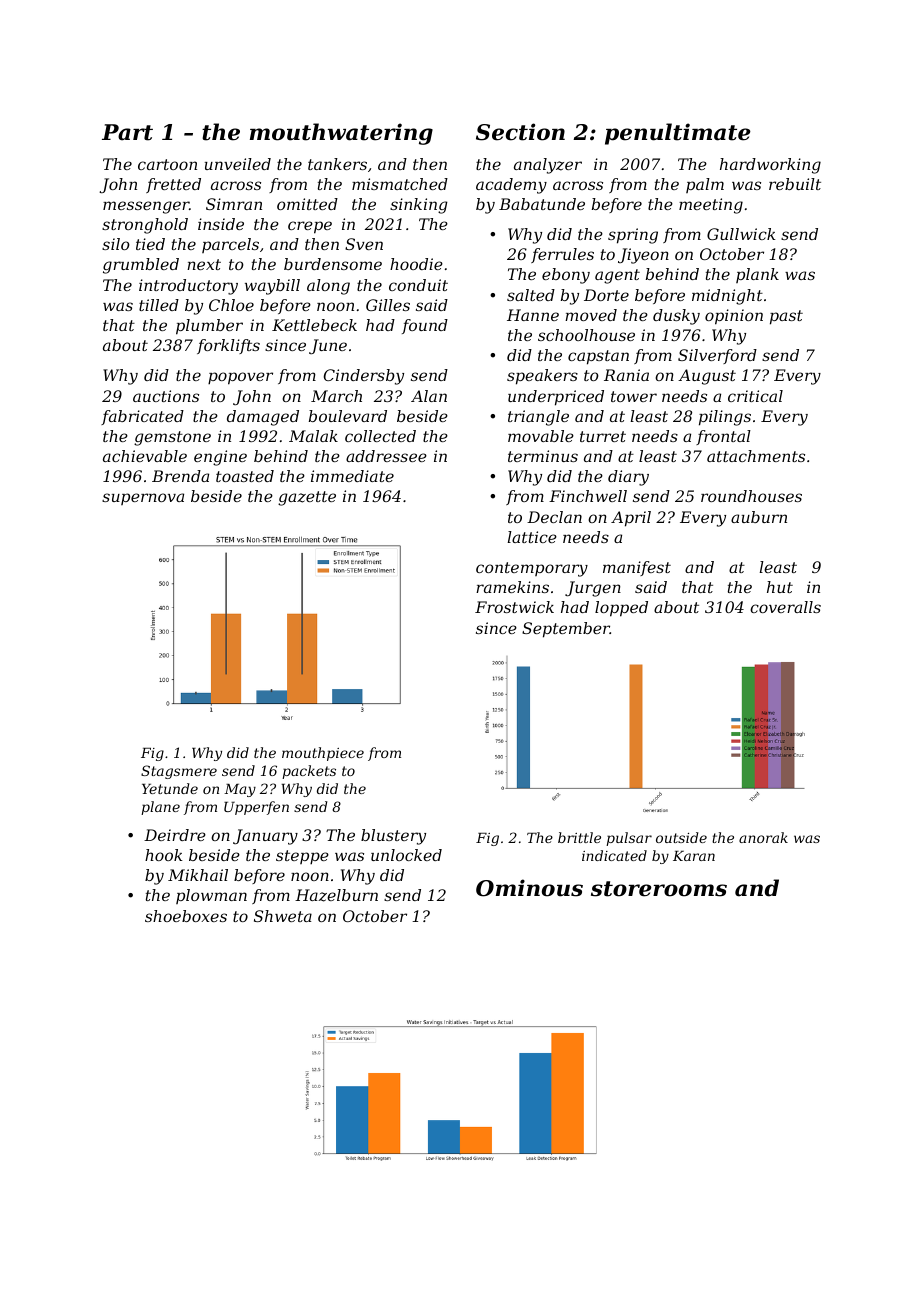 This image has width=924, height=1314. What do you see at coordinates (538, 418) in the image?
I see `triangle` at bounding box center [538, 418].
